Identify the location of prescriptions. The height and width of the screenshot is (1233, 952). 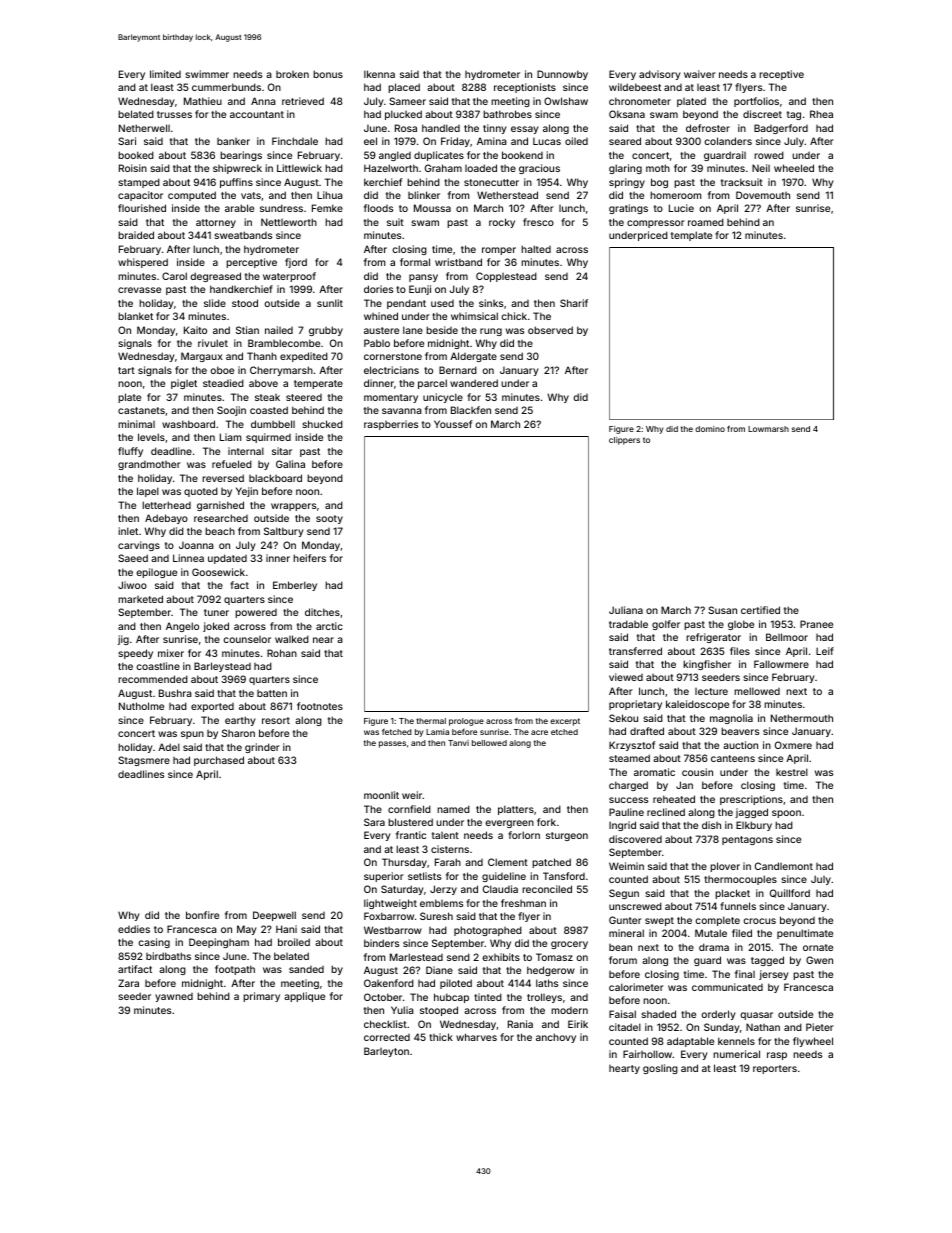
(751, 800).
